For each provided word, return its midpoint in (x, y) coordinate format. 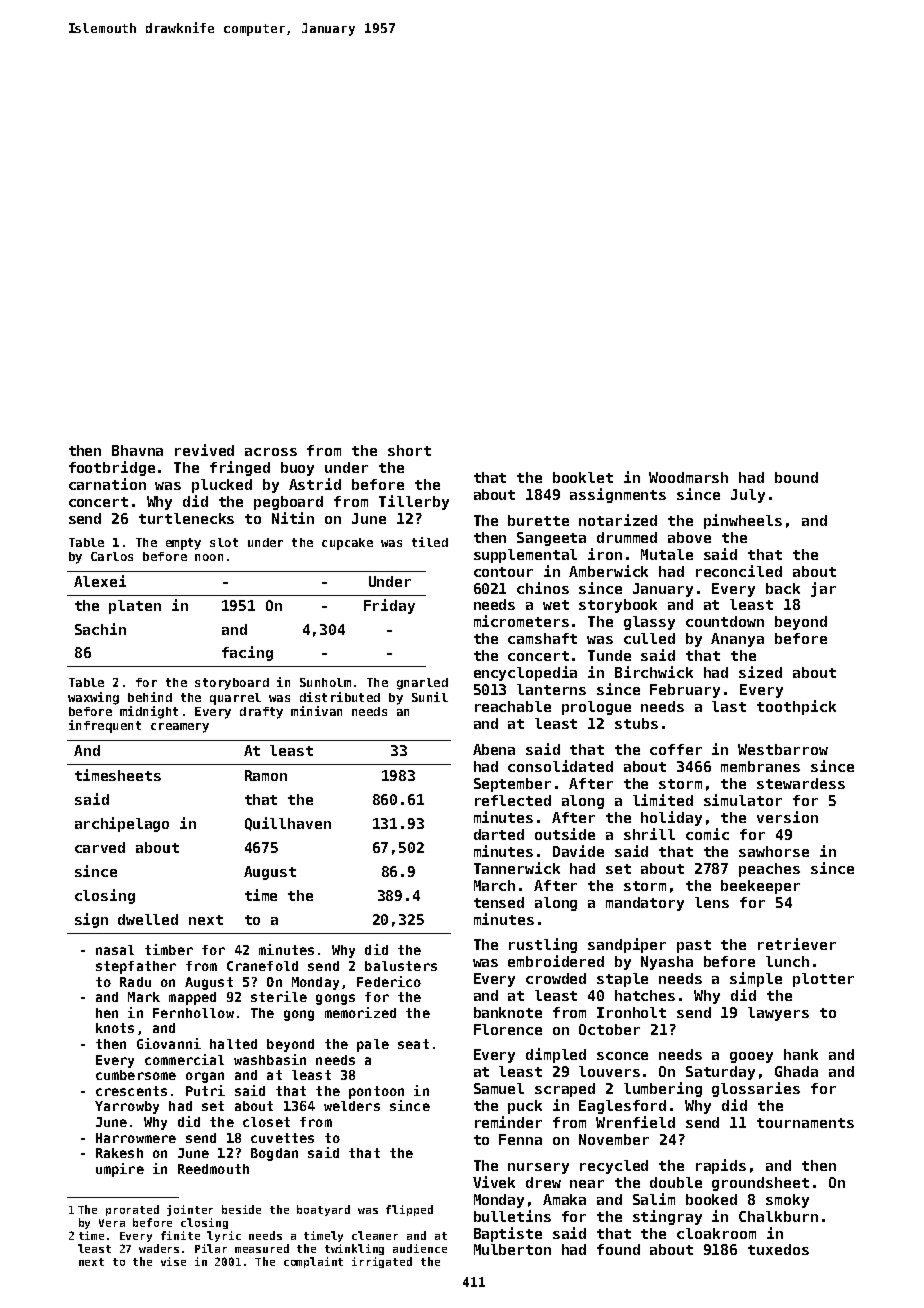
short (409, 450)
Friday (389, 606)
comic (707, 834)
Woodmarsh (688, 477)
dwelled (148, 919)
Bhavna (137, 450)
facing (247, 653)
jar (823, 589)
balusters (401, 966)
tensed (499, 902)
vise (173, 1261)
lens (712, 902)
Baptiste (508, 1234)
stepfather (136, 967)
